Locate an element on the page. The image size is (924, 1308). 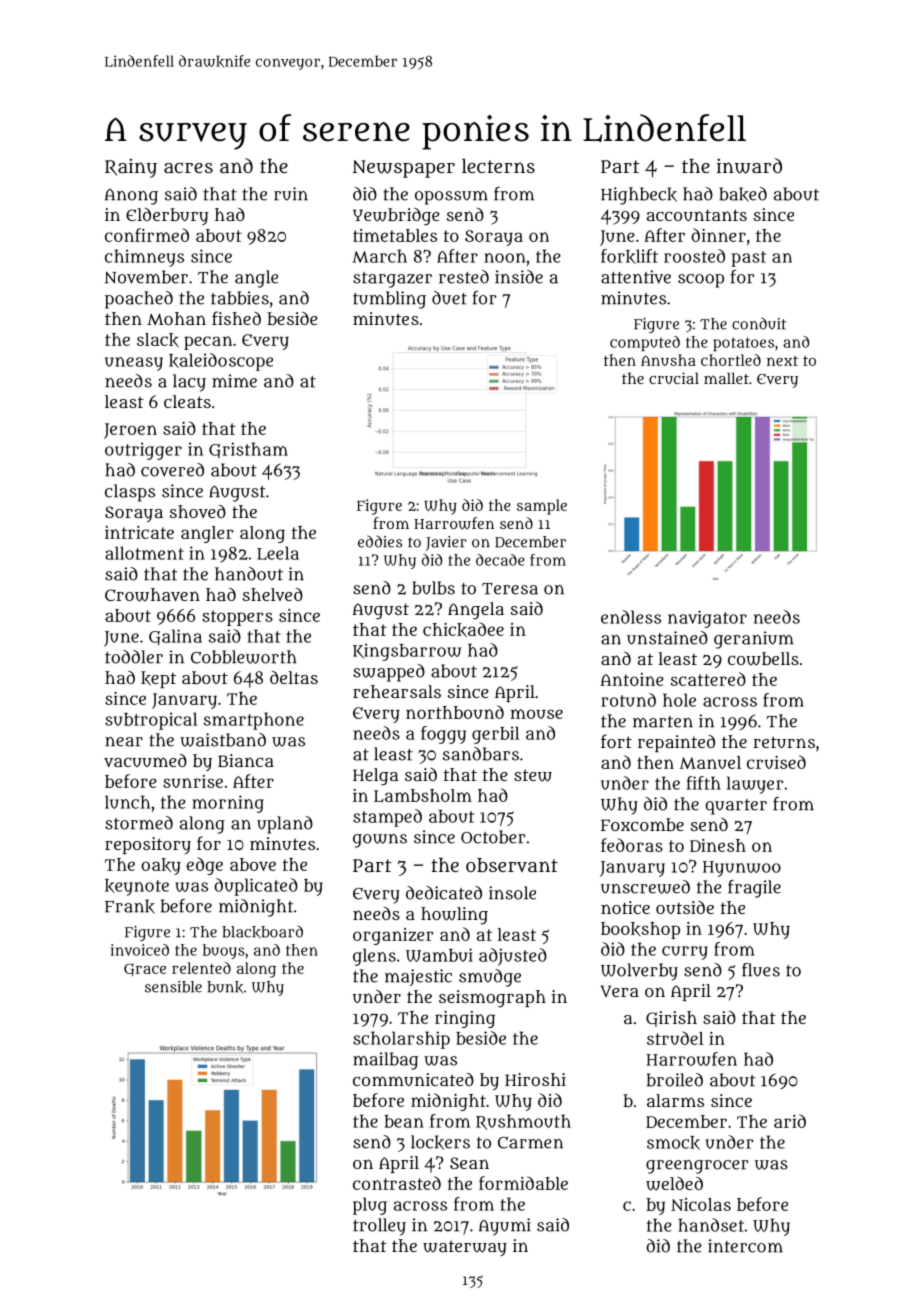
accountants is located at coordinates (697, 215).
